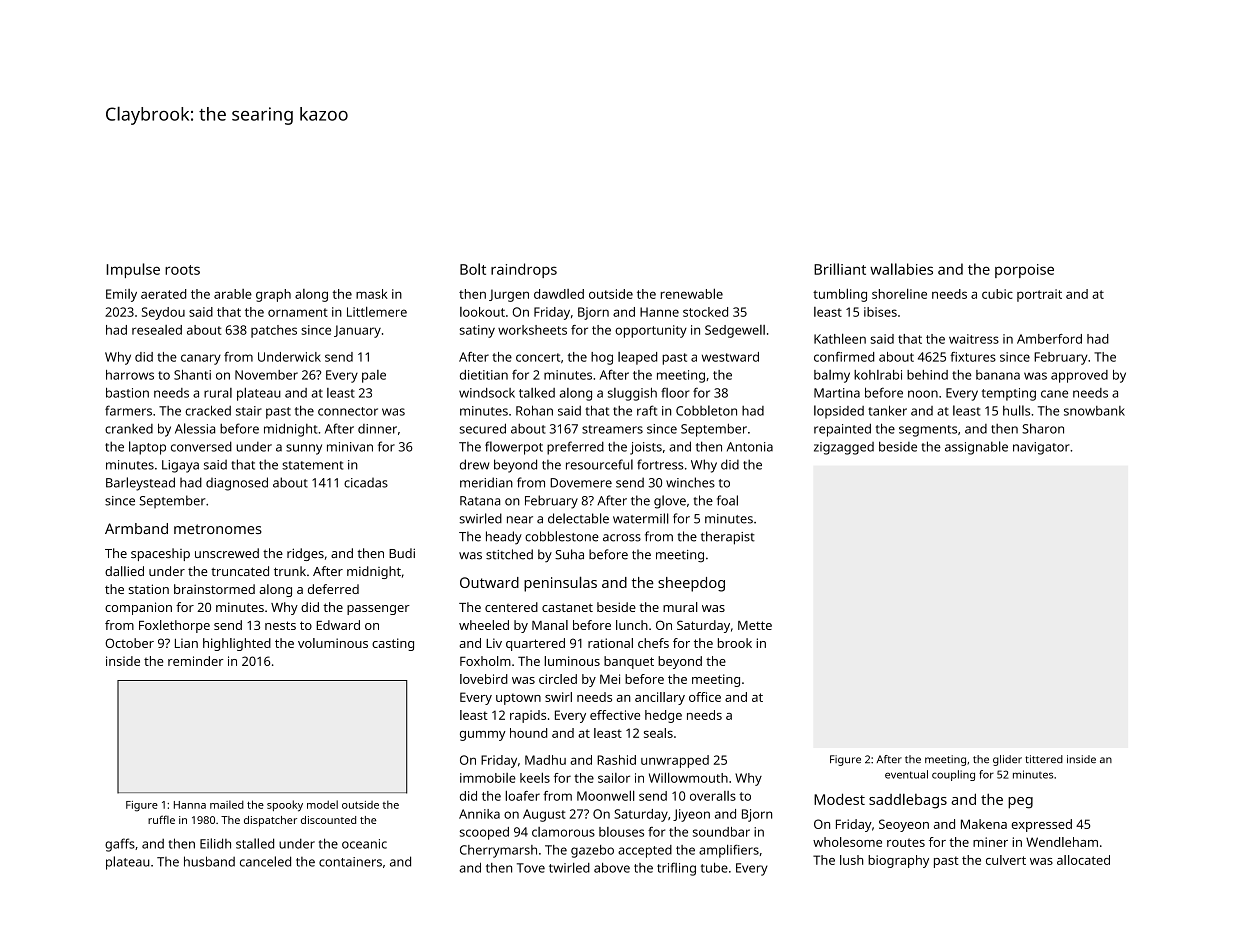  What do you see at coordinates (728, 538) in the page?
I see `therapist` at bounding box center [728, 538].
